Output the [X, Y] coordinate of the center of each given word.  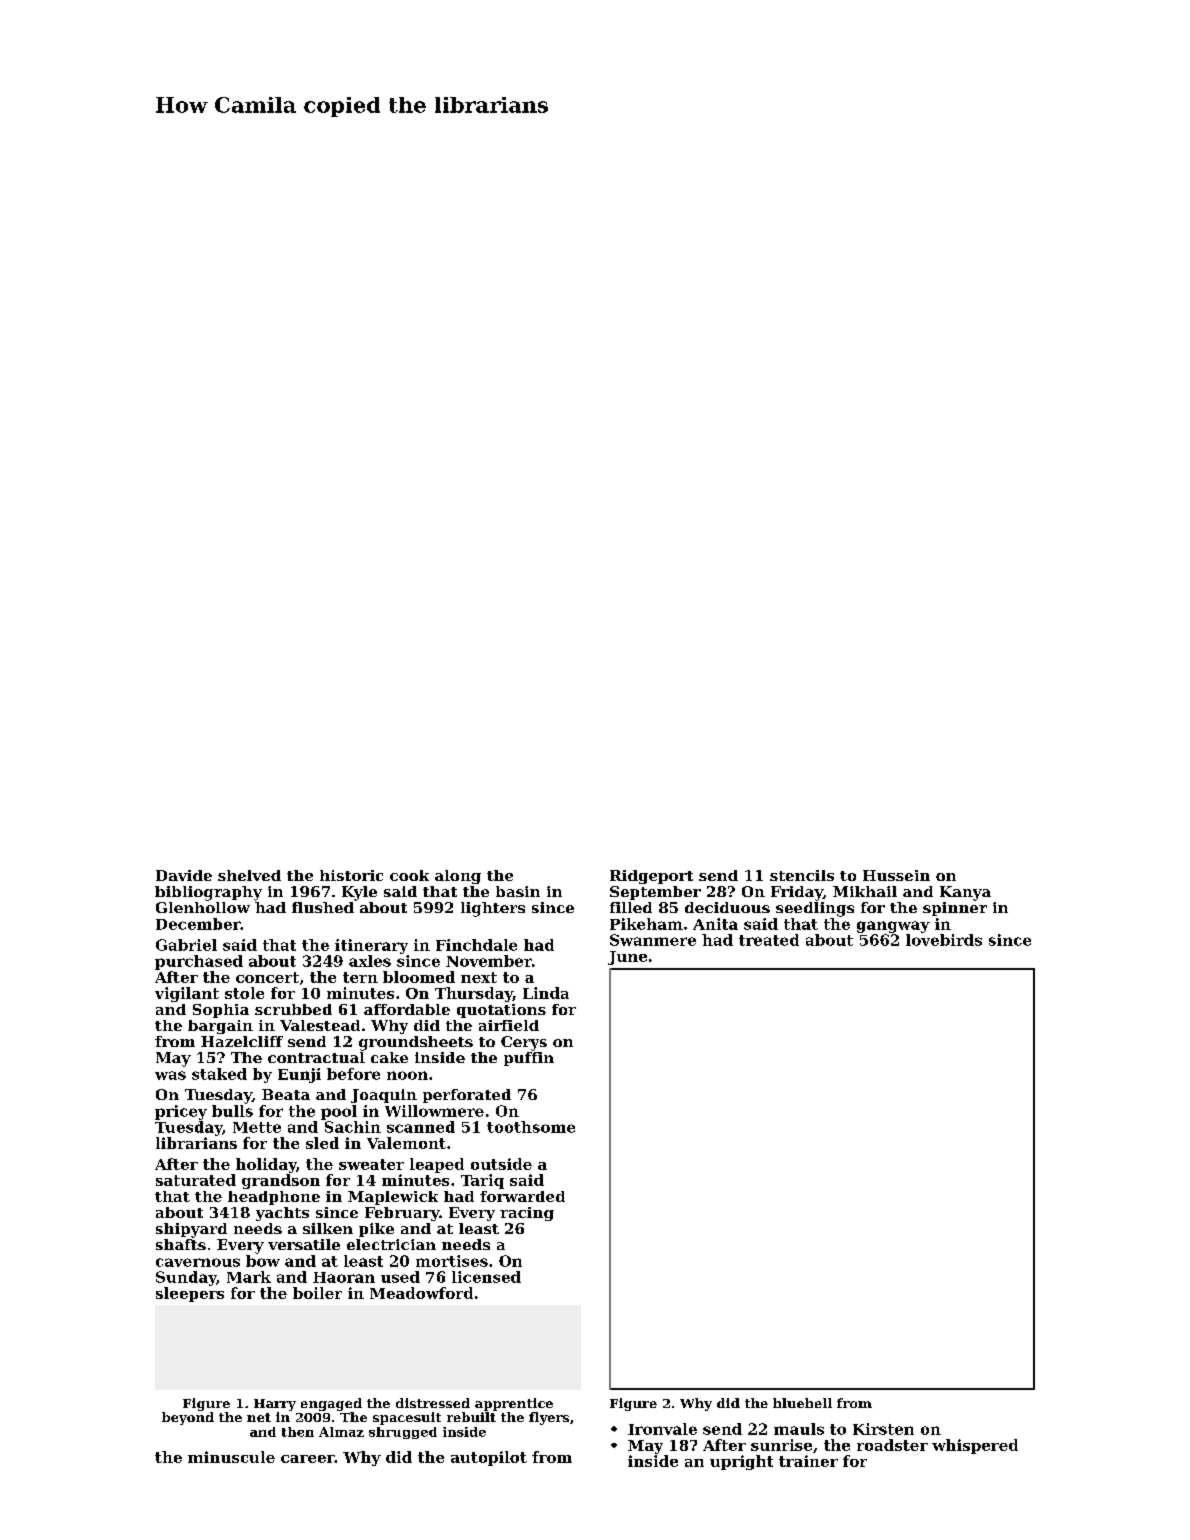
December [198, 924]
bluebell [802, 1403]
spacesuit [407, 1418]
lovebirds [944, 940]
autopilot [489, 1458]
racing [527, 1214]
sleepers [190, 1294]
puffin [529, 1059]
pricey [181, 1112]
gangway [893, 927]
